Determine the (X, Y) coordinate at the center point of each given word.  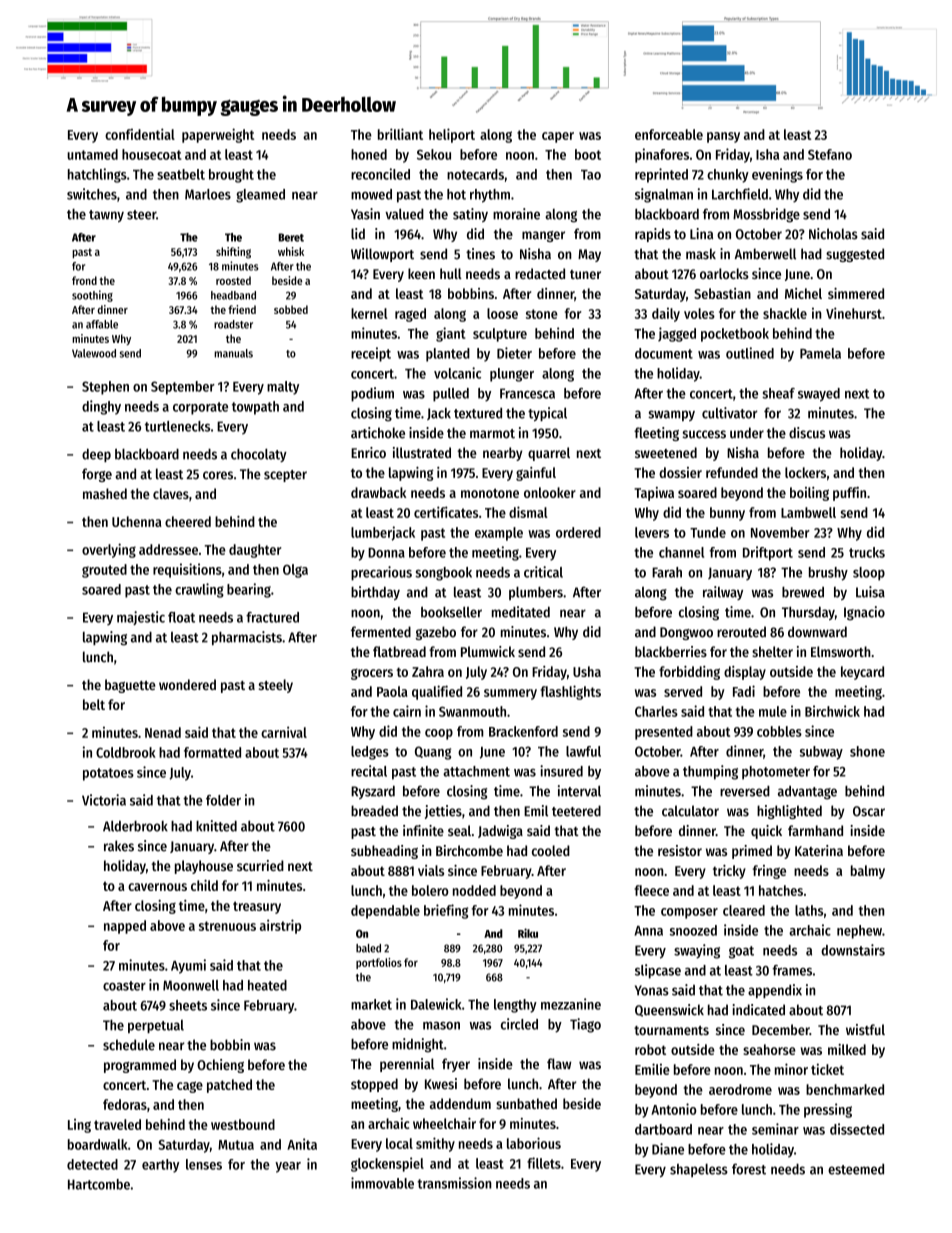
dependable (385, 912)
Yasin (365, 214)
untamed (92, 154)
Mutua (236, 1145)
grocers (372, 674)
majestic (141, 618)
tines (480, 254)
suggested (855, 255)
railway (723, 593)
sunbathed (526, 1103)
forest (749, 1169)
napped (125, 927)
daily (666, 315)
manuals (233, 353)
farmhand (815, 830)
